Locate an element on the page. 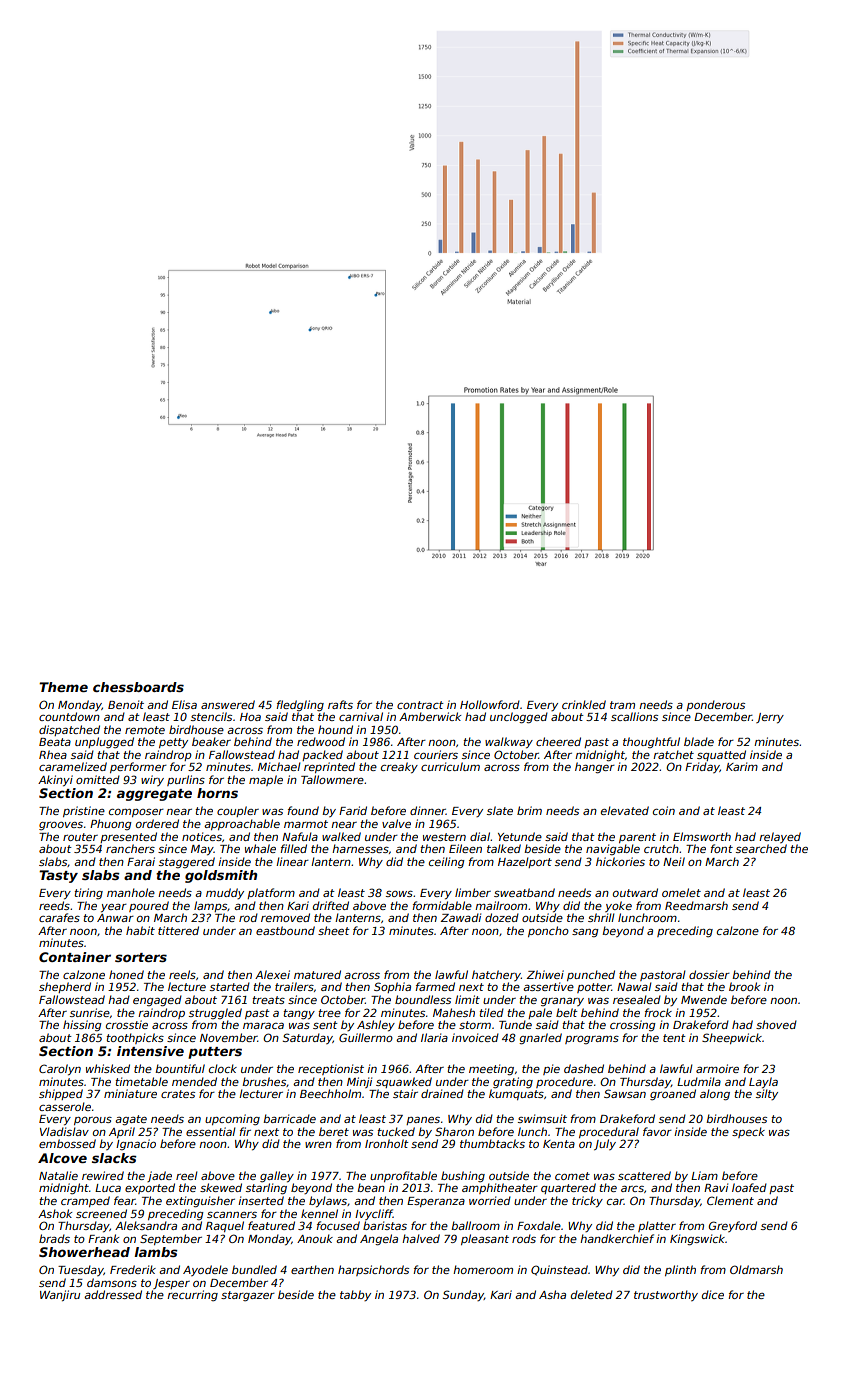 The height and width of the document is (1400, 849). squawked is located at coordinates (404, 1082).
